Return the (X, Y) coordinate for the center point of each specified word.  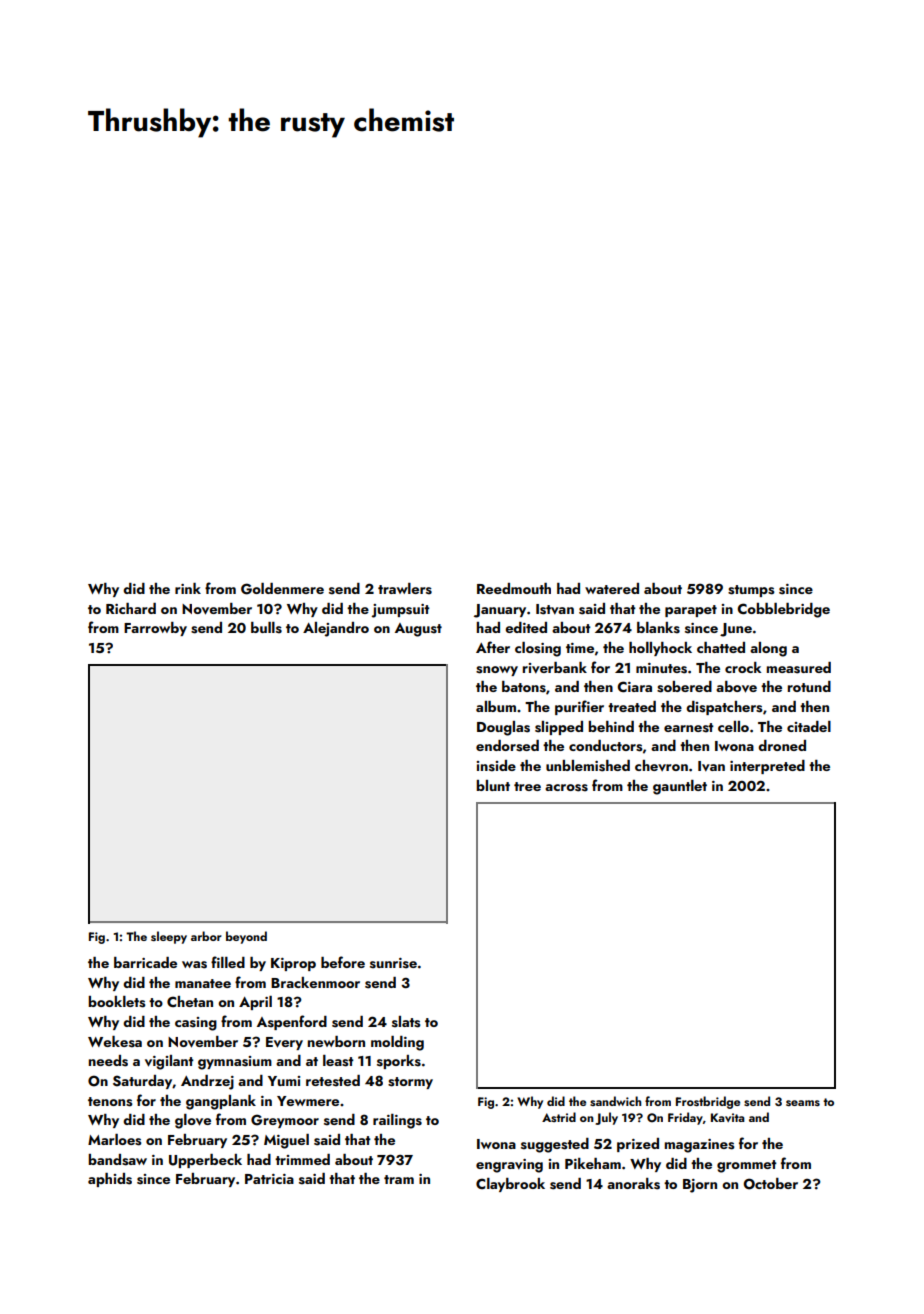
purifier (579, 707)
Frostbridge (708, 1102)
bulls (266, 628)
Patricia (269, 1179)
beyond (246, 937)
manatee (203, 983)
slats (406, 1022)
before (343, 962)
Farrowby (155, 629)
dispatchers (724, 708)
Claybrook (510, 1185)
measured (799, 668)
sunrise (393, 963)
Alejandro (336, 629)
